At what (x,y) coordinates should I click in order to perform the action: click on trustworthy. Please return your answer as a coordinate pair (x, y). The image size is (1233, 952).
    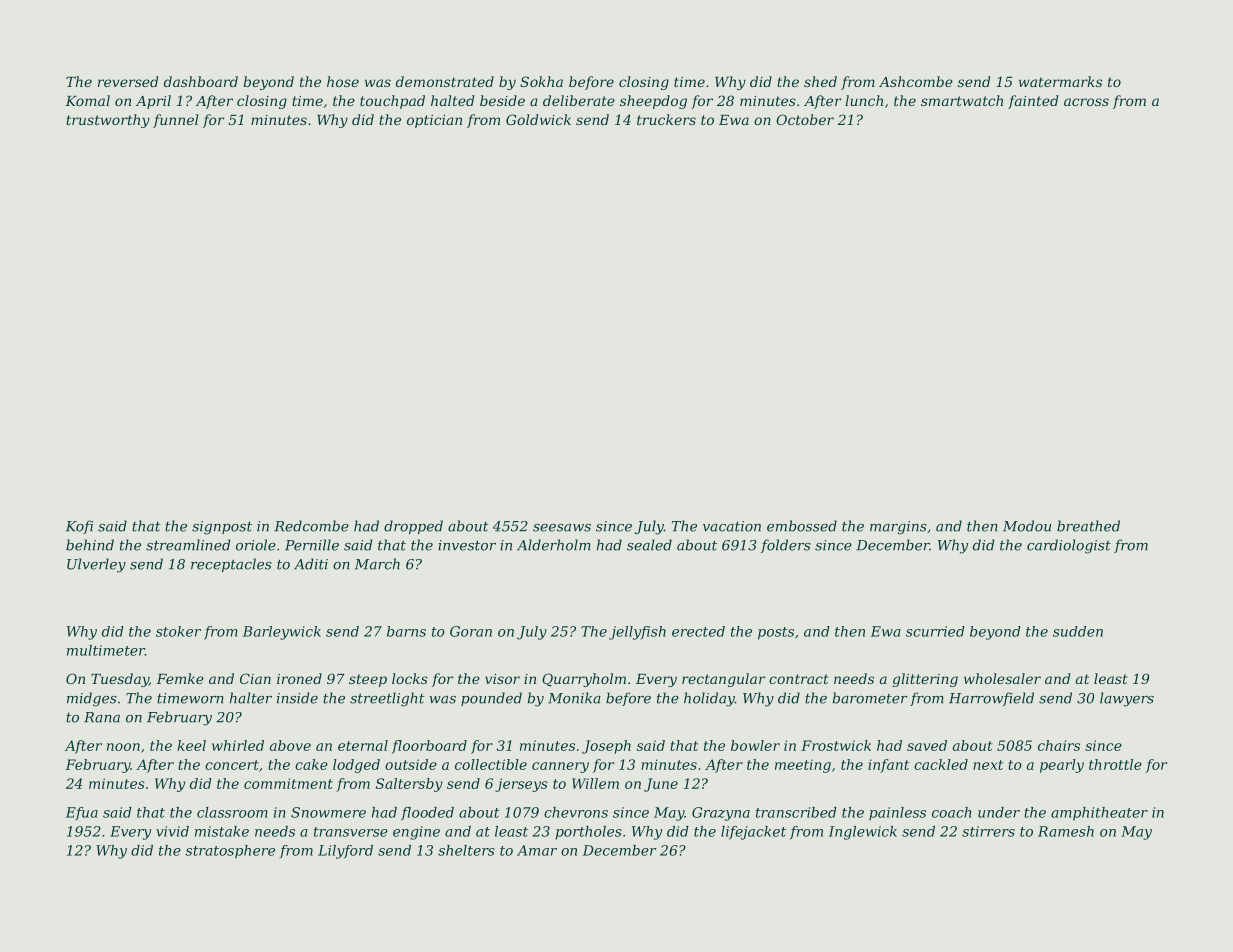
    Looking at the image, I should click on (108, 121).
